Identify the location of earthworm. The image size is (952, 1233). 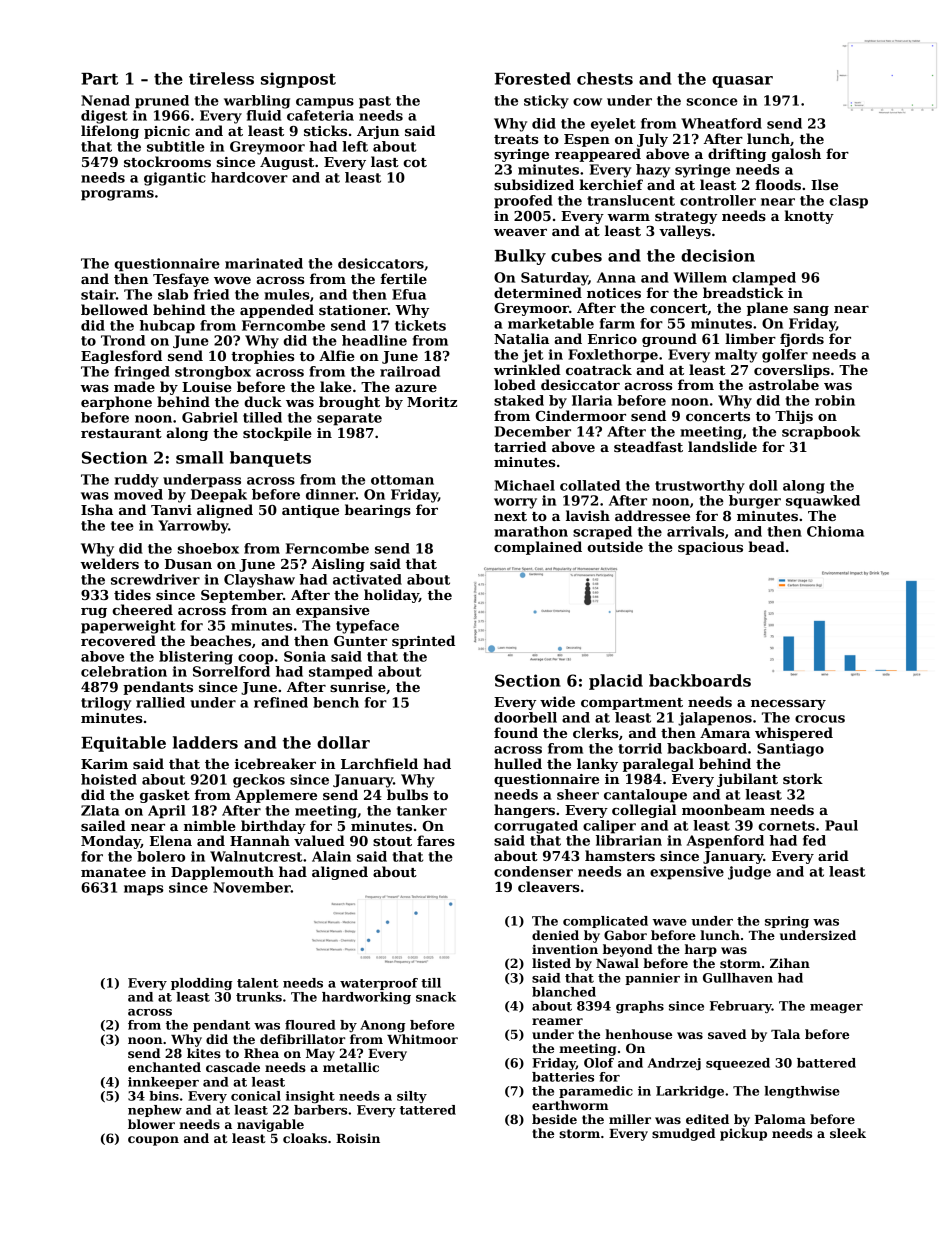
(570, 1105).
